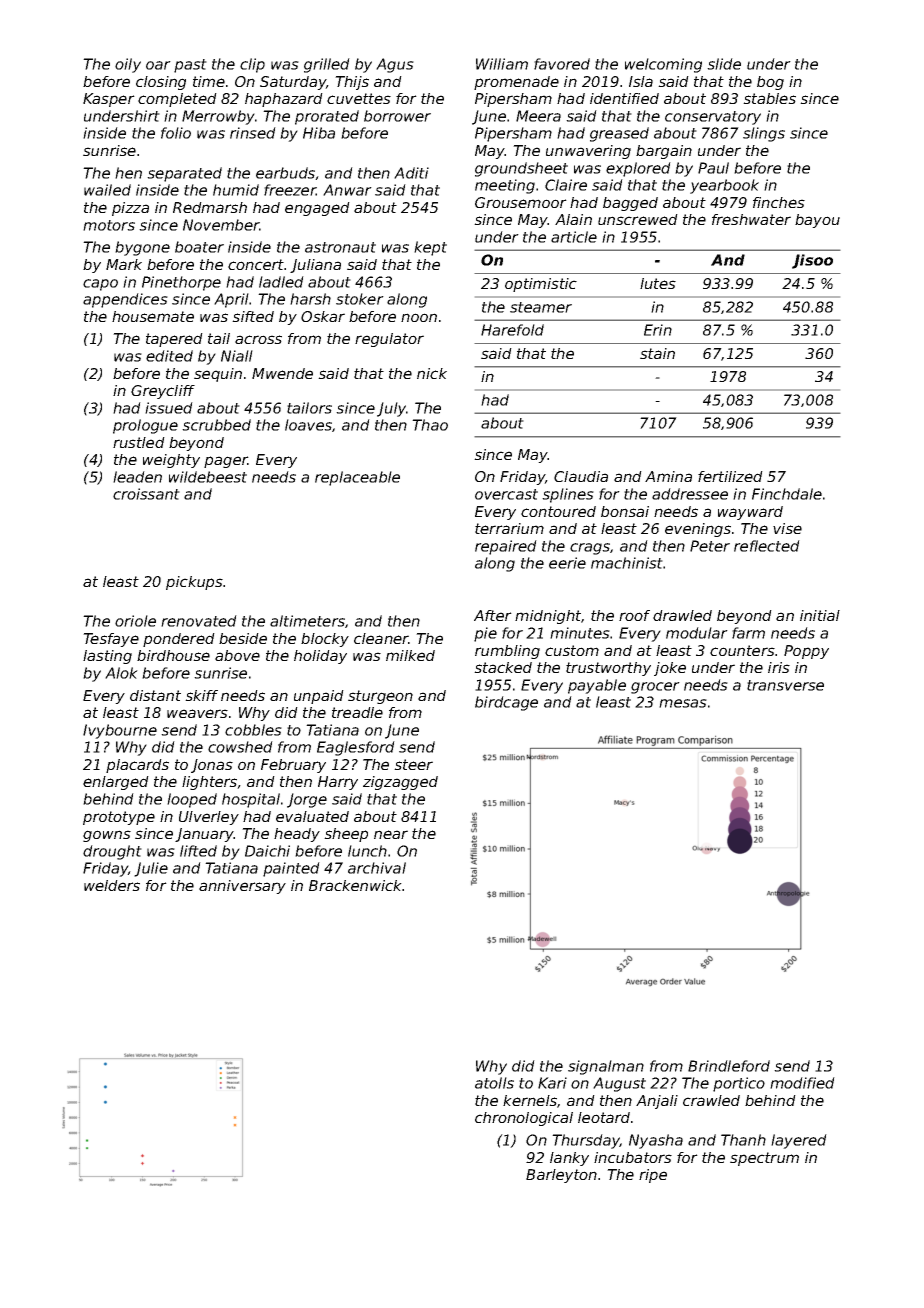 The image size is (924, 1308). I want to click on modified, so click(802, 1083).
